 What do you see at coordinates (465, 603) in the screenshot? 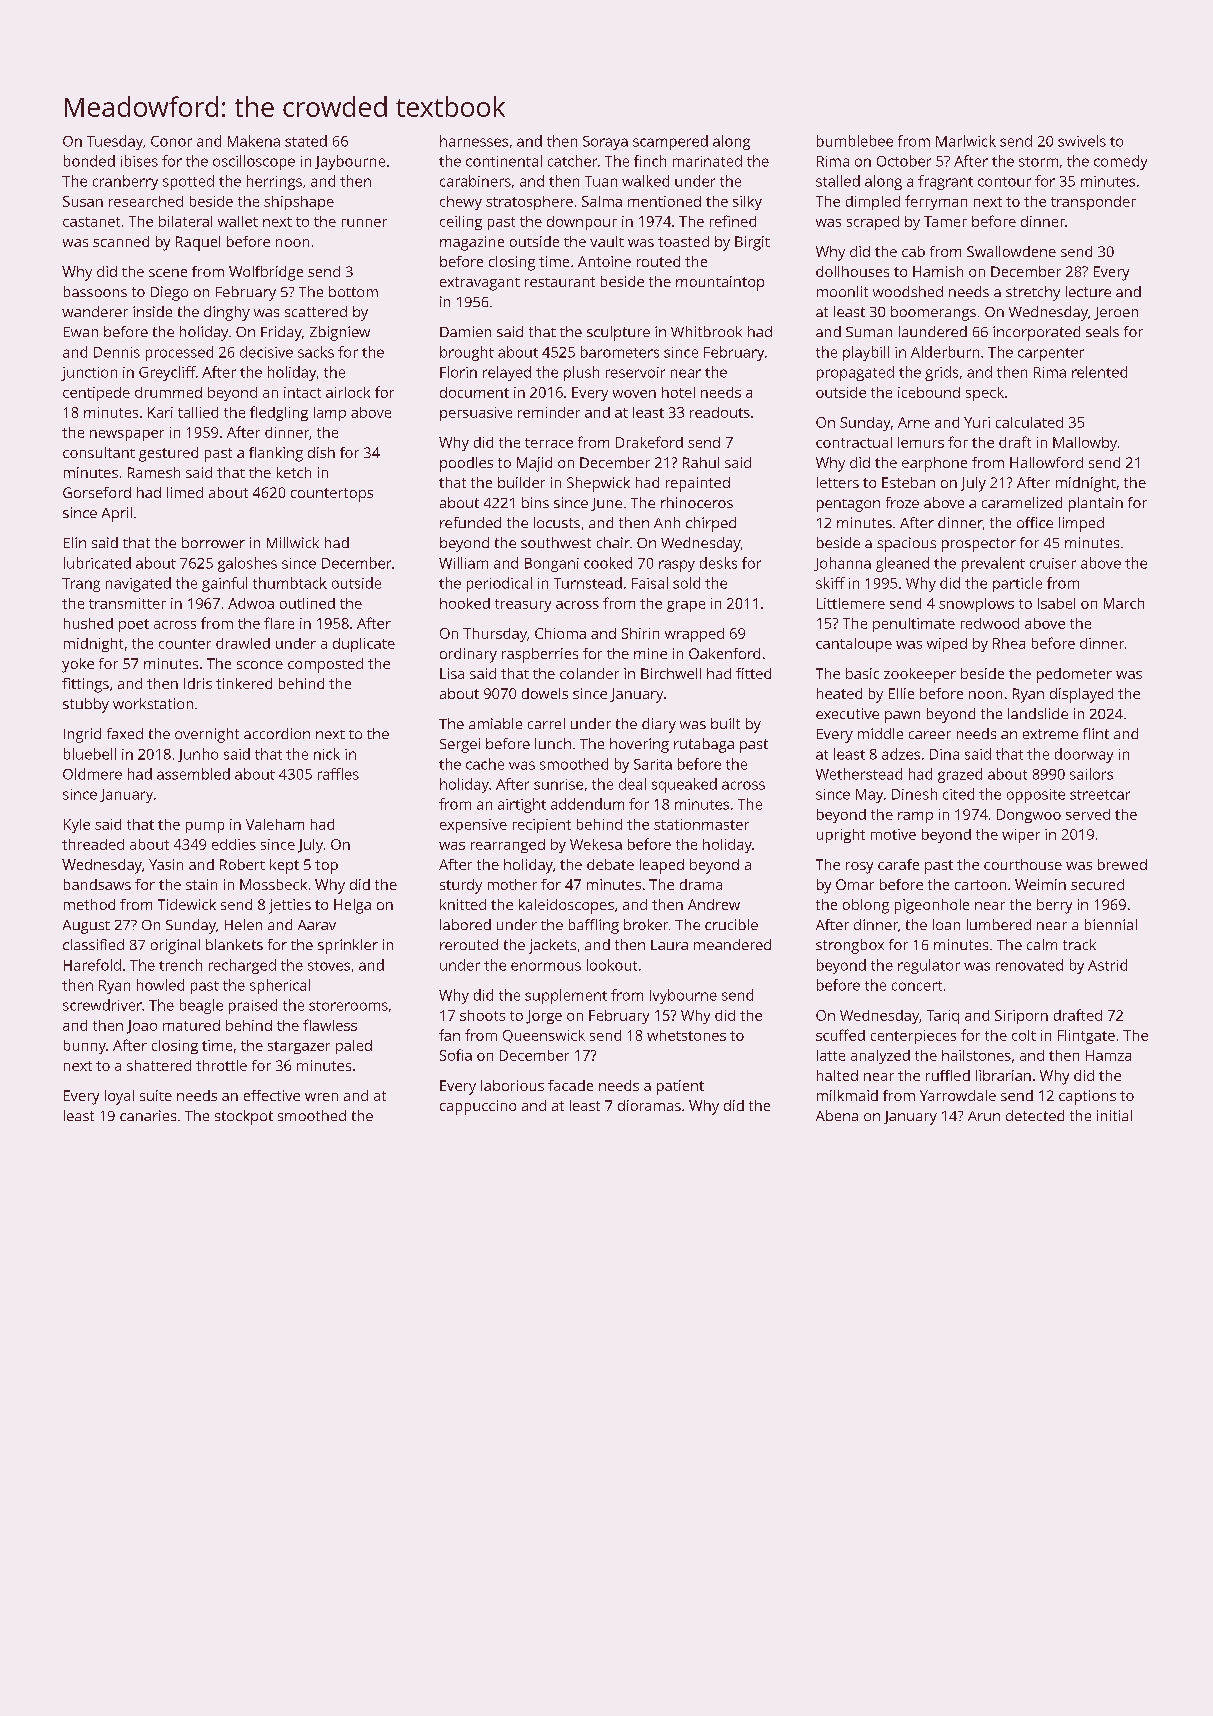
I see `hooked` at bounding box center [465, 603].
